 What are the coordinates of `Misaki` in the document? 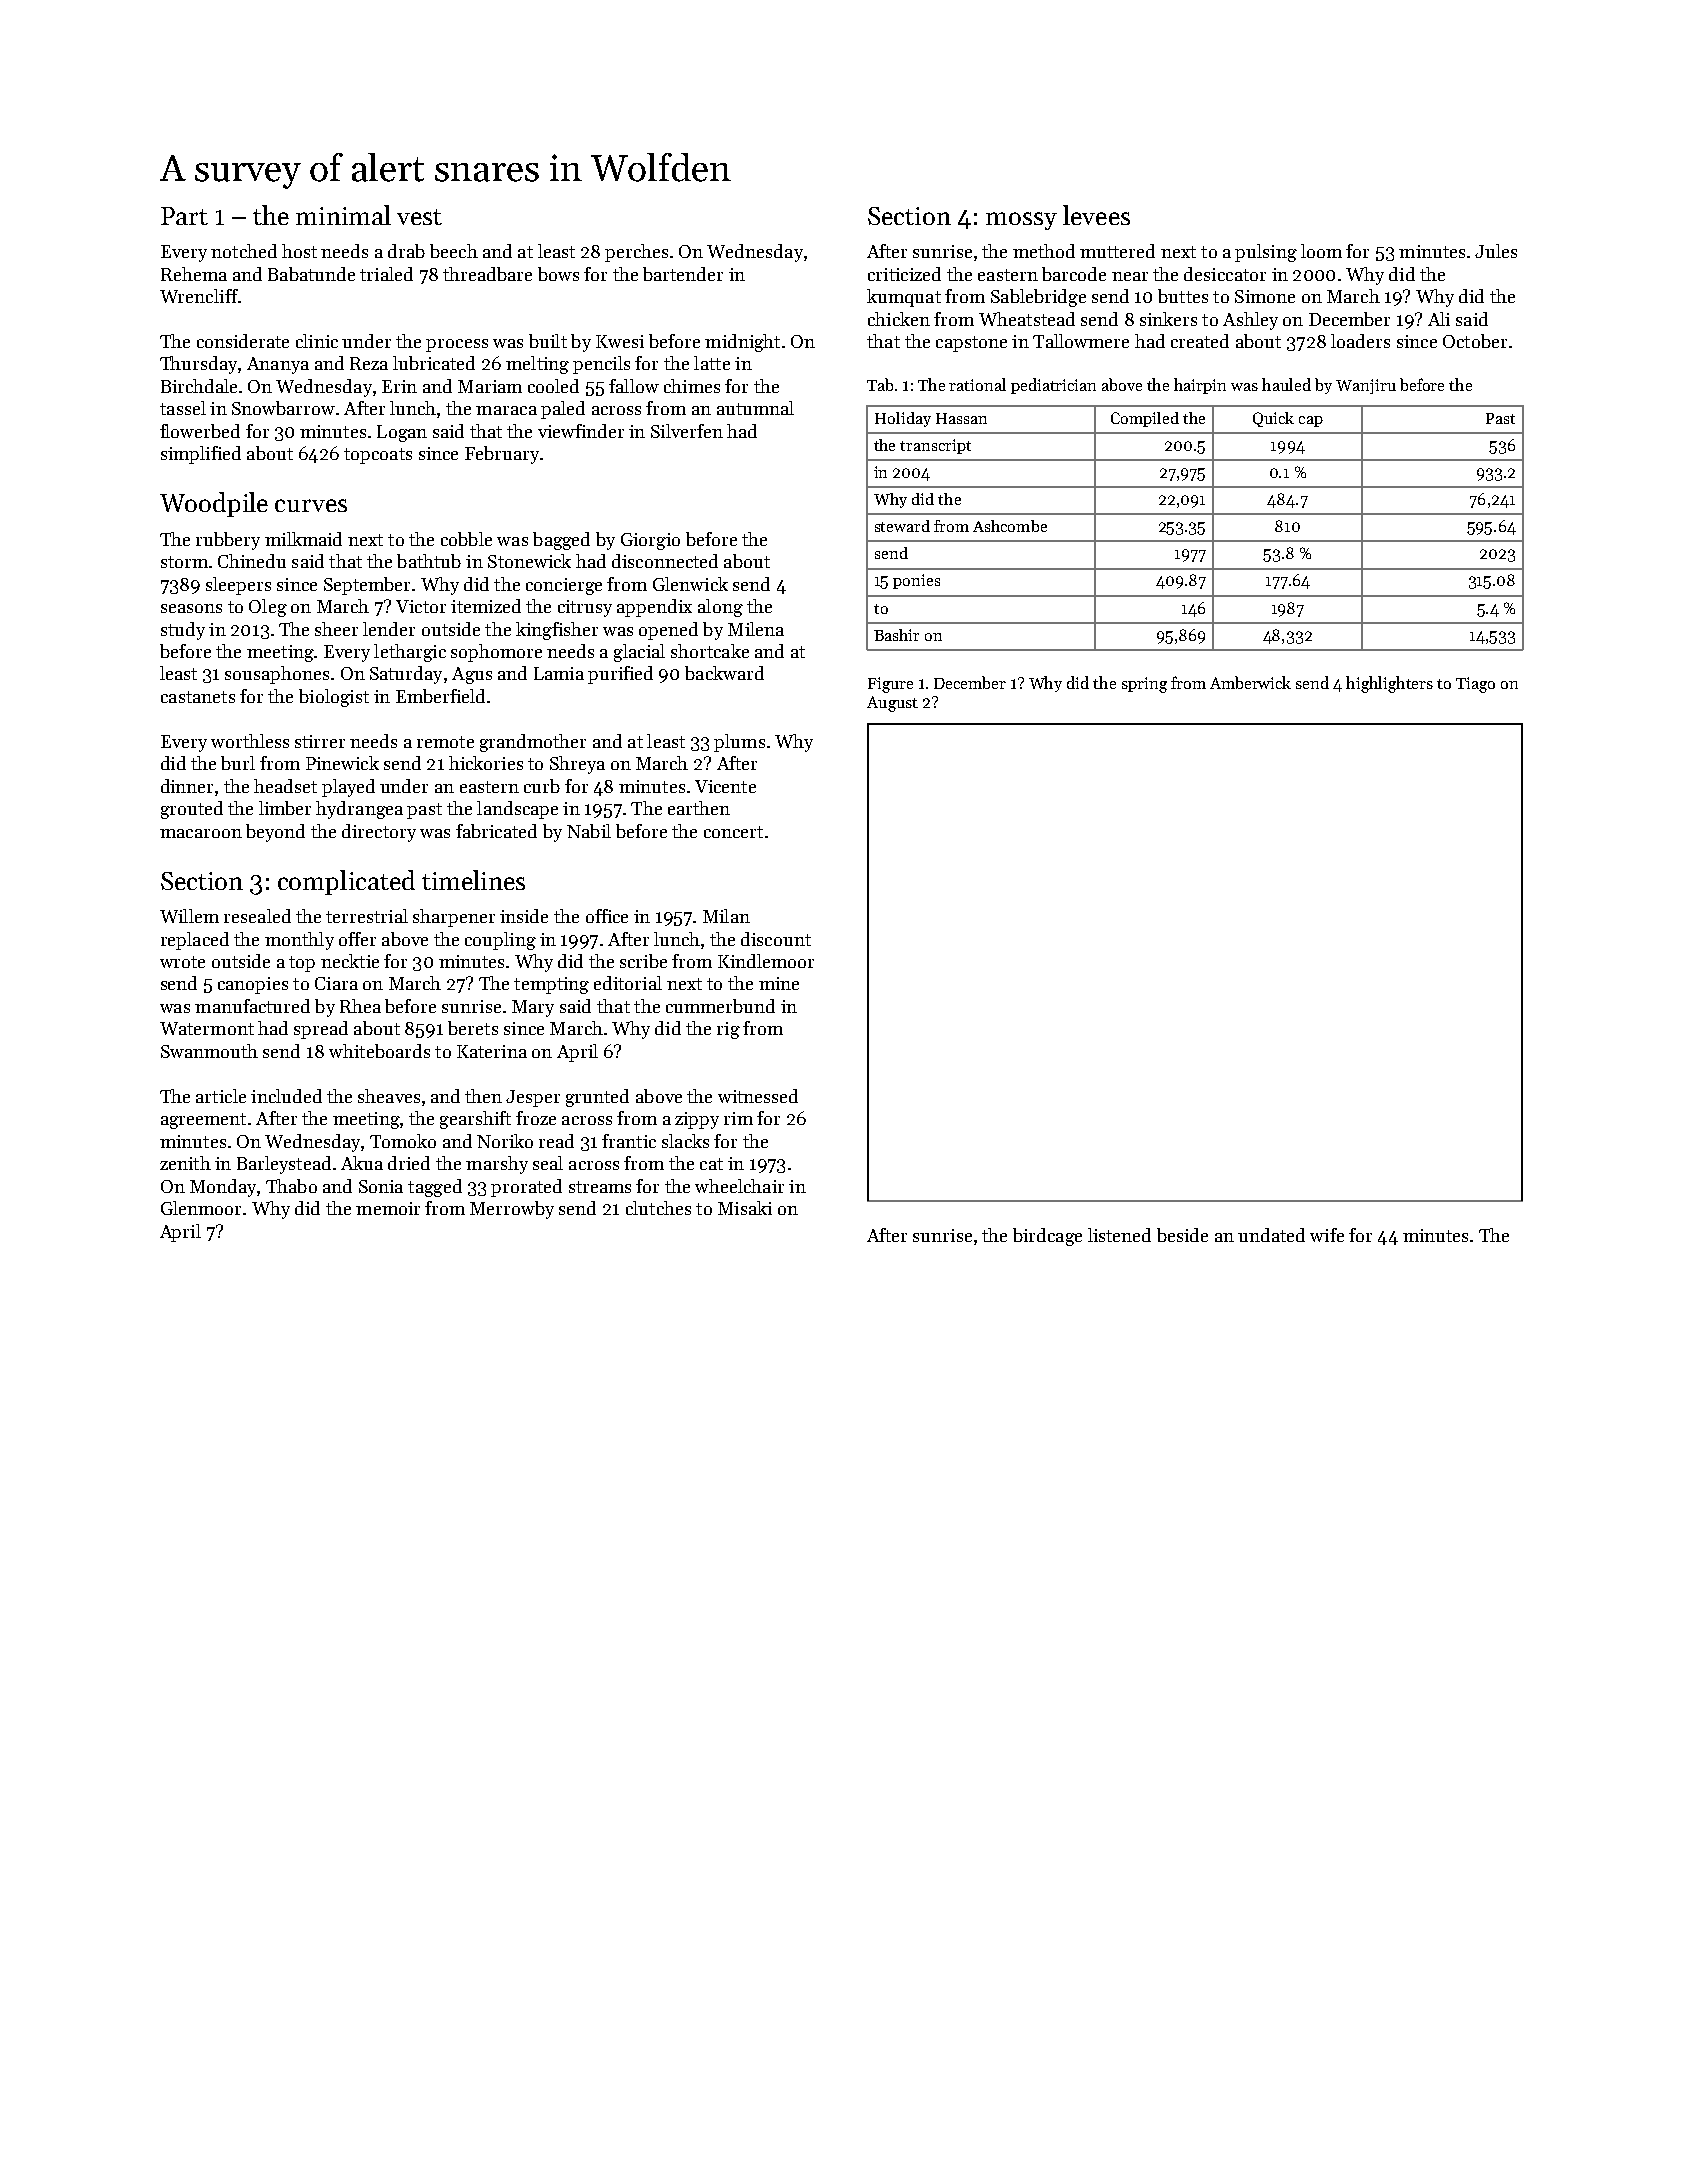 It's located at (745, 1208).
